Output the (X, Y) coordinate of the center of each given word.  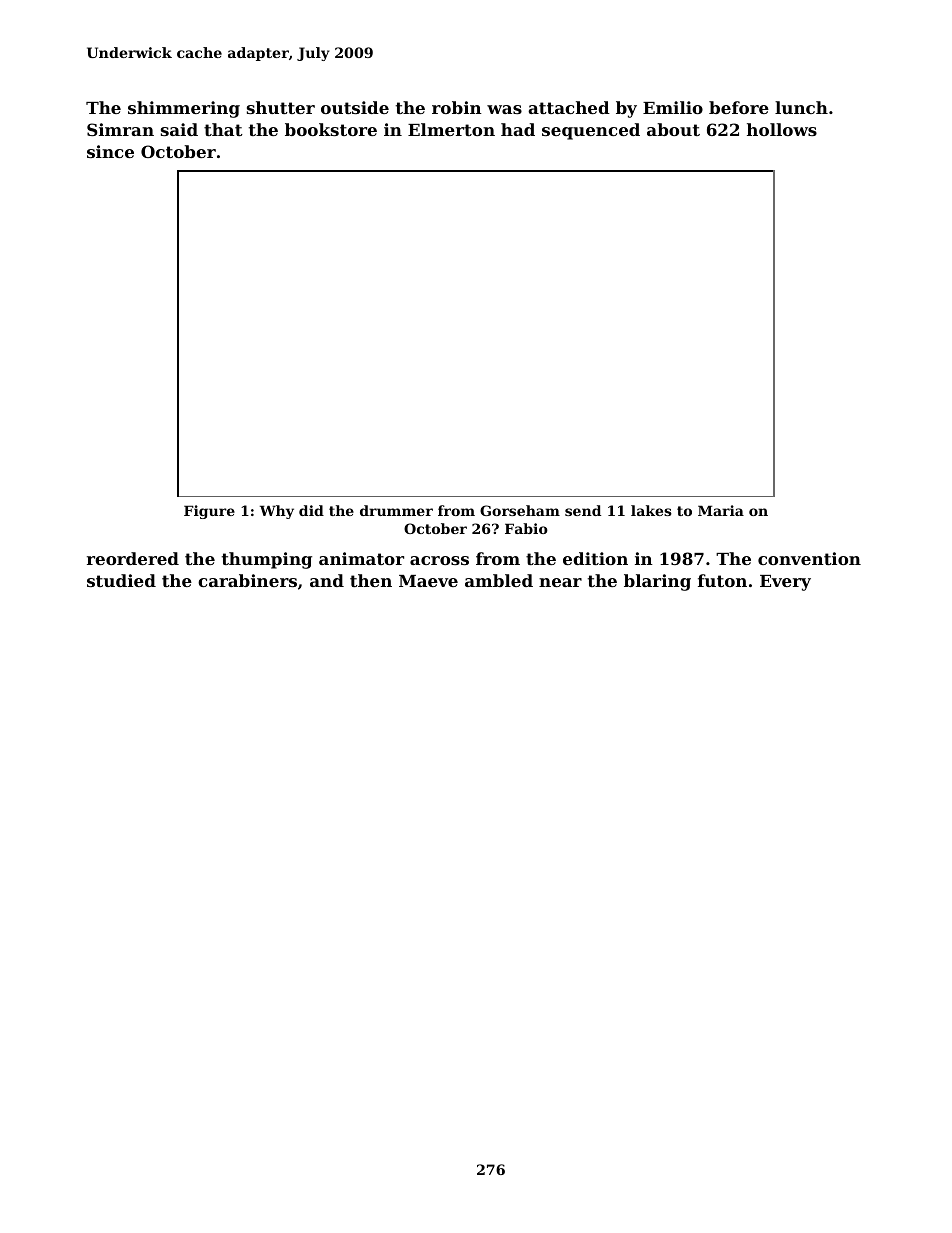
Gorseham (520, 510)
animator (361, 558)
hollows (782, 129)
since (110, 151)
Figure (209, 512)
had (518, 129)
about (673, 129)
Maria (721, 510)
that (223, 129)
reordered (133, 558)
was (504, 109)
